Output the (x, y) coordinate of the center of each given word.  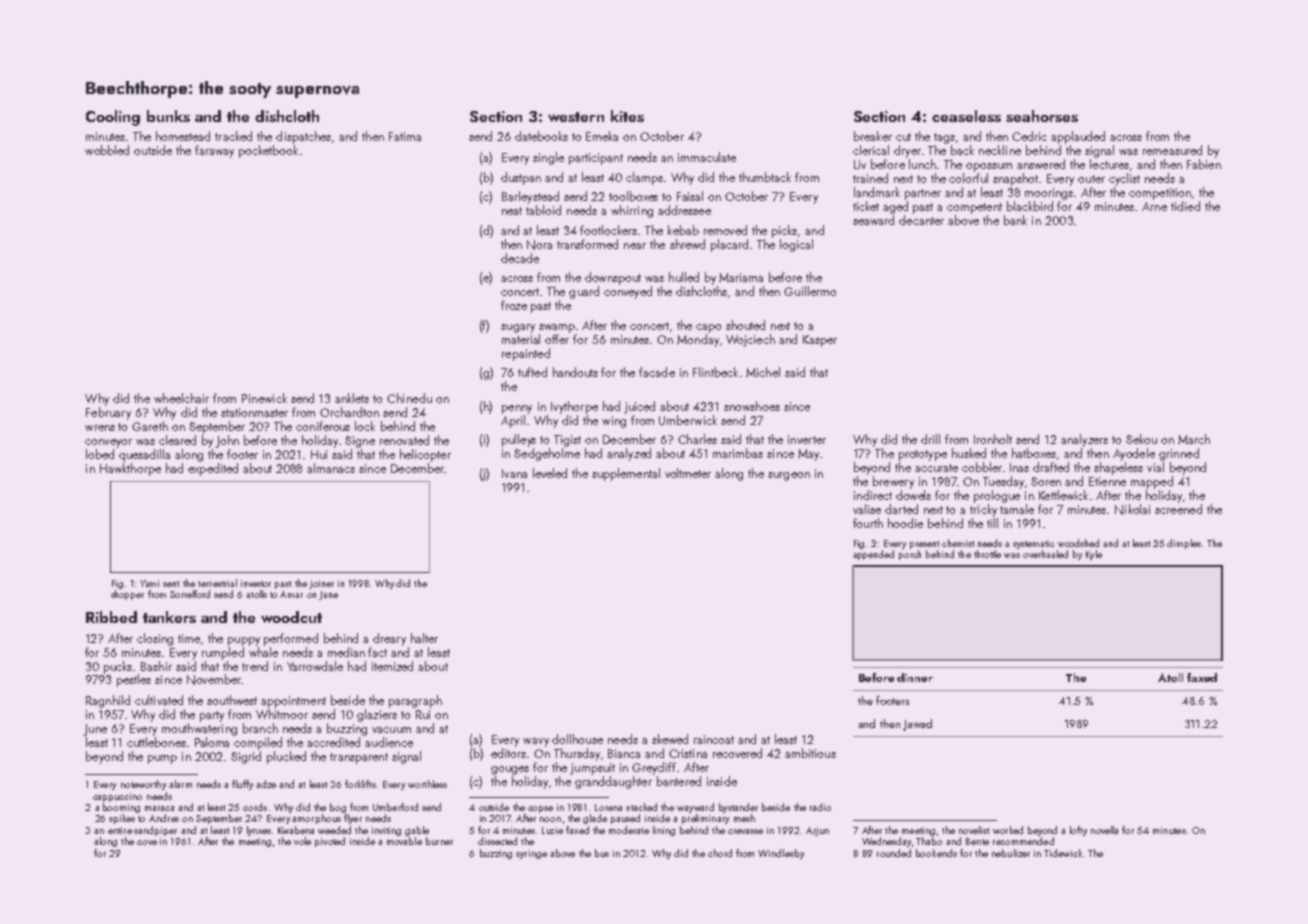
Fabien (1204, 164)
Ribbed (111, 617)
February (108, 413)
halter (424, 638)
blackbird (1030, 206)
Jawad (917, 725)
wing (614, 422)
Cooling (113, 118)
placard (729, 245)
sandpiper (155, 831)
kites (627, 116)
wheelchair (181, 398)
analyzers (1084, 440)
